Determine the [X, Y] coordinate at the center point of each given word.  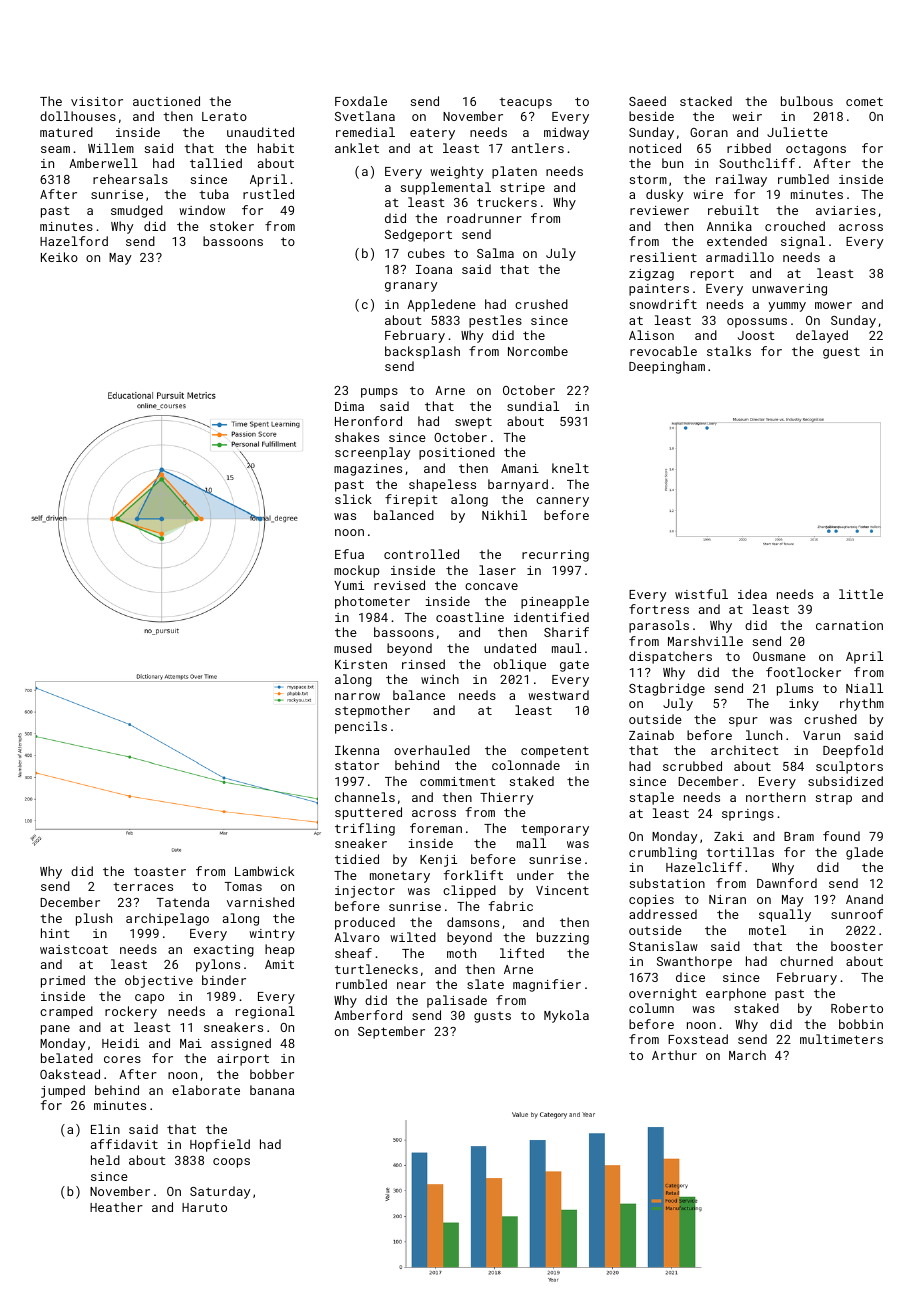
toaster [160, 871]
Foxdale [361, 101]
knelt [570, 468]
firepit [411, 500]
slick [353, 499]
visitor [97, 101]
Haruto [204, 1207]
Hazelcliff [704, 867]
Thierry [506, 798]
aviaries [846, 210]
